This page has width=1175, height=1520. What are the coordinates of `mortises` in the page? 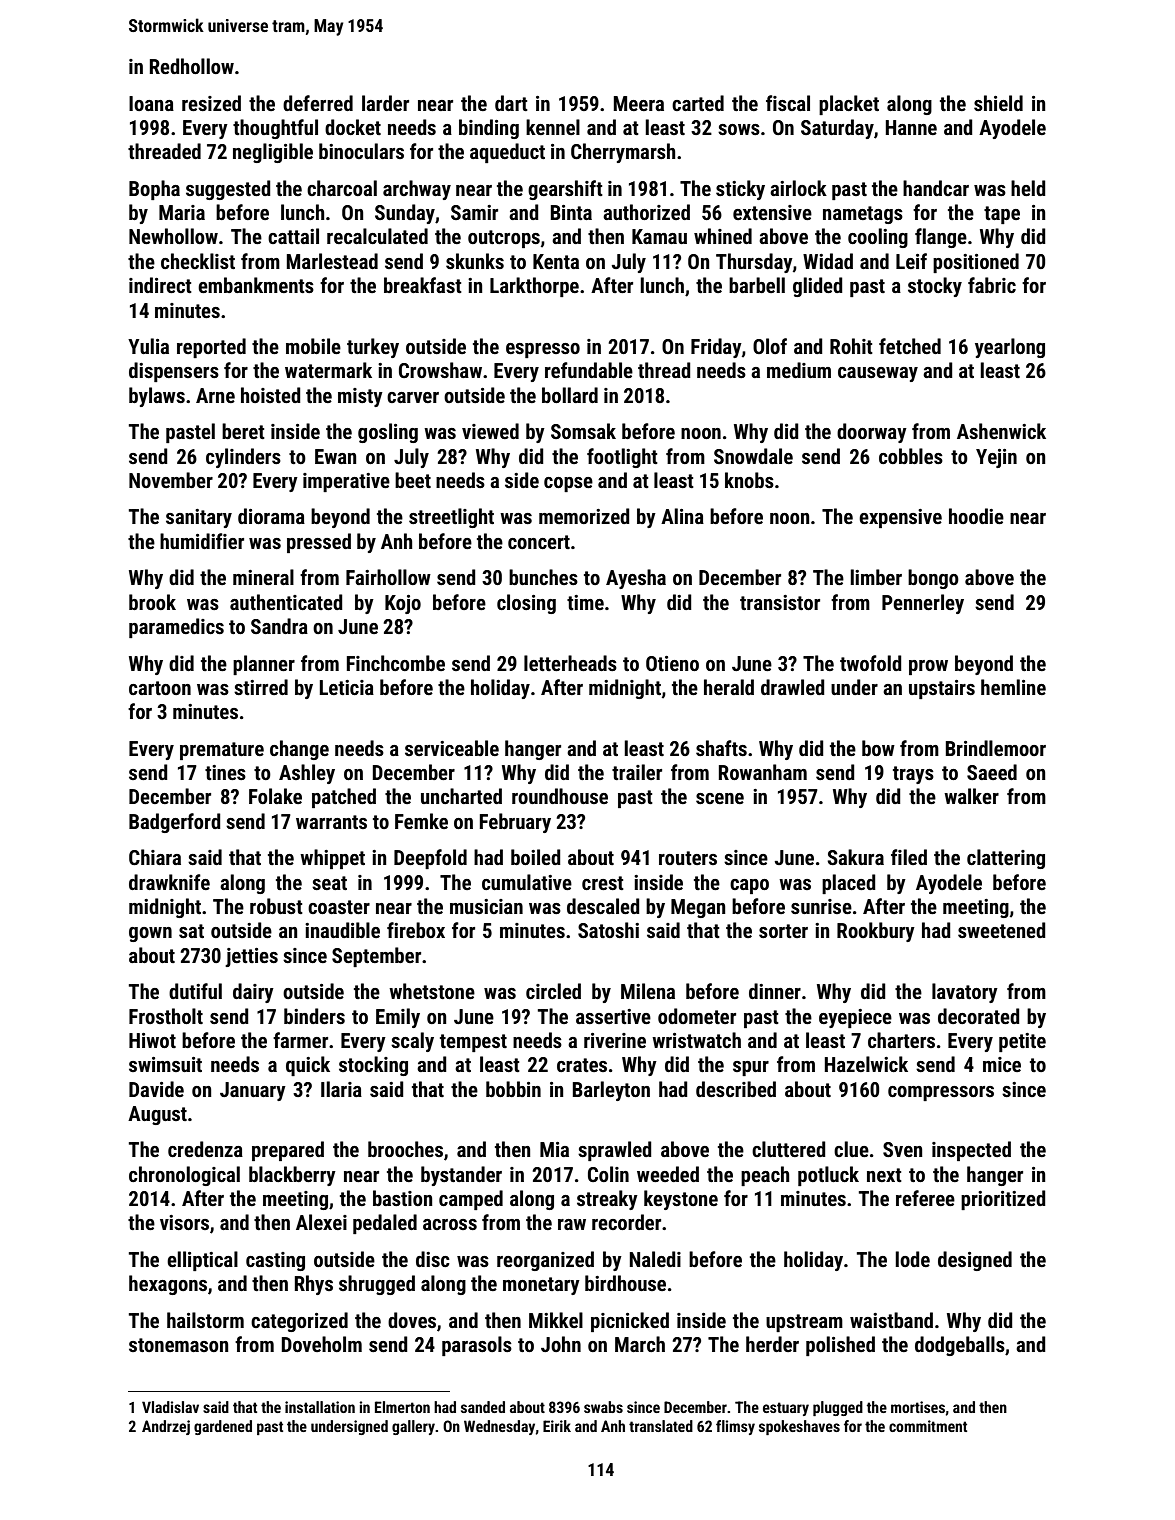 It's located at (918, 1407).
